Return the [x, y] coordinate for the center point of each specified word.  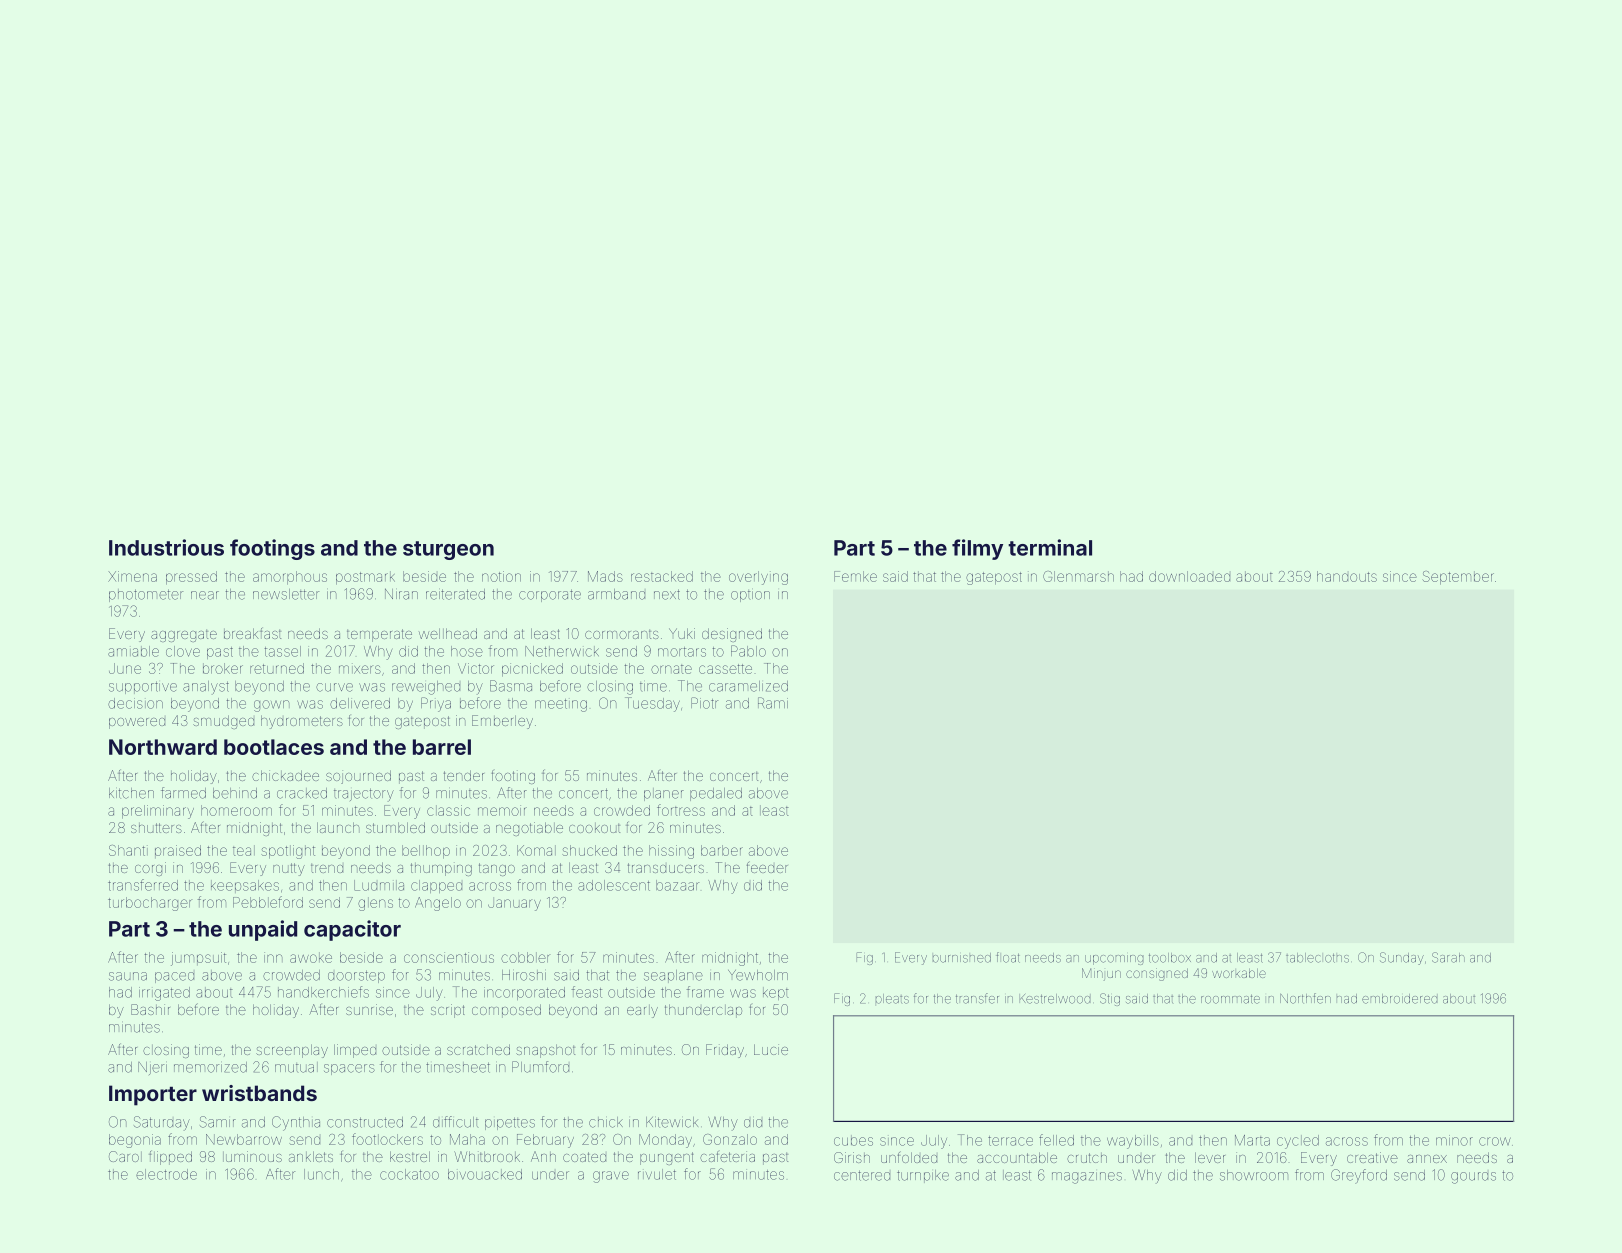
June [125, 668]
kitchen [131, 793]
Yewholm [758, 975]
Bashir [150, 1009]
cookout [594, 828]
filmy [977, 549]
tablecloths [1317, 958]
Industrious [166, 547]
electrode [166, 1174]
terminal [1050, 547]
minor [1454, 1140]
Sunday [1402, 958]
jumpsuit [198, 959]
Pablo [748, 651]
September [1458, 578]
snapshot [545, 1051]
